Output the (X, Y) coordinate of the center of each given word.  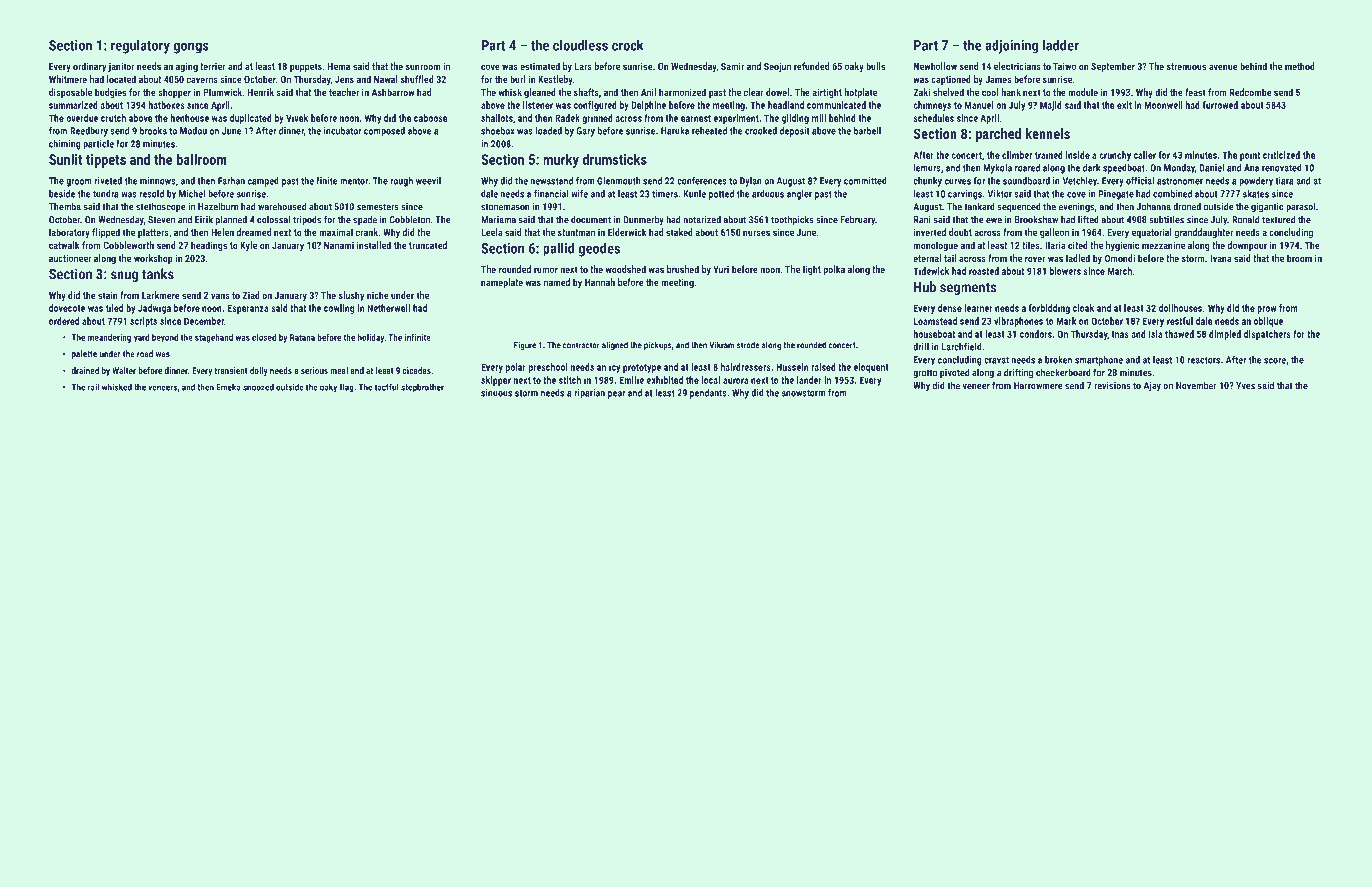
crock (628, 45)
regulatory (140, 46)
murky (561, 161)
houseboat (934, 334)
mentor (354, 181)
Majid (1051, 106)
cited (1078, 245)
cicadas (417, 370)
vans (220, 296)
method (1300, 66)
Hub (925, 287)
